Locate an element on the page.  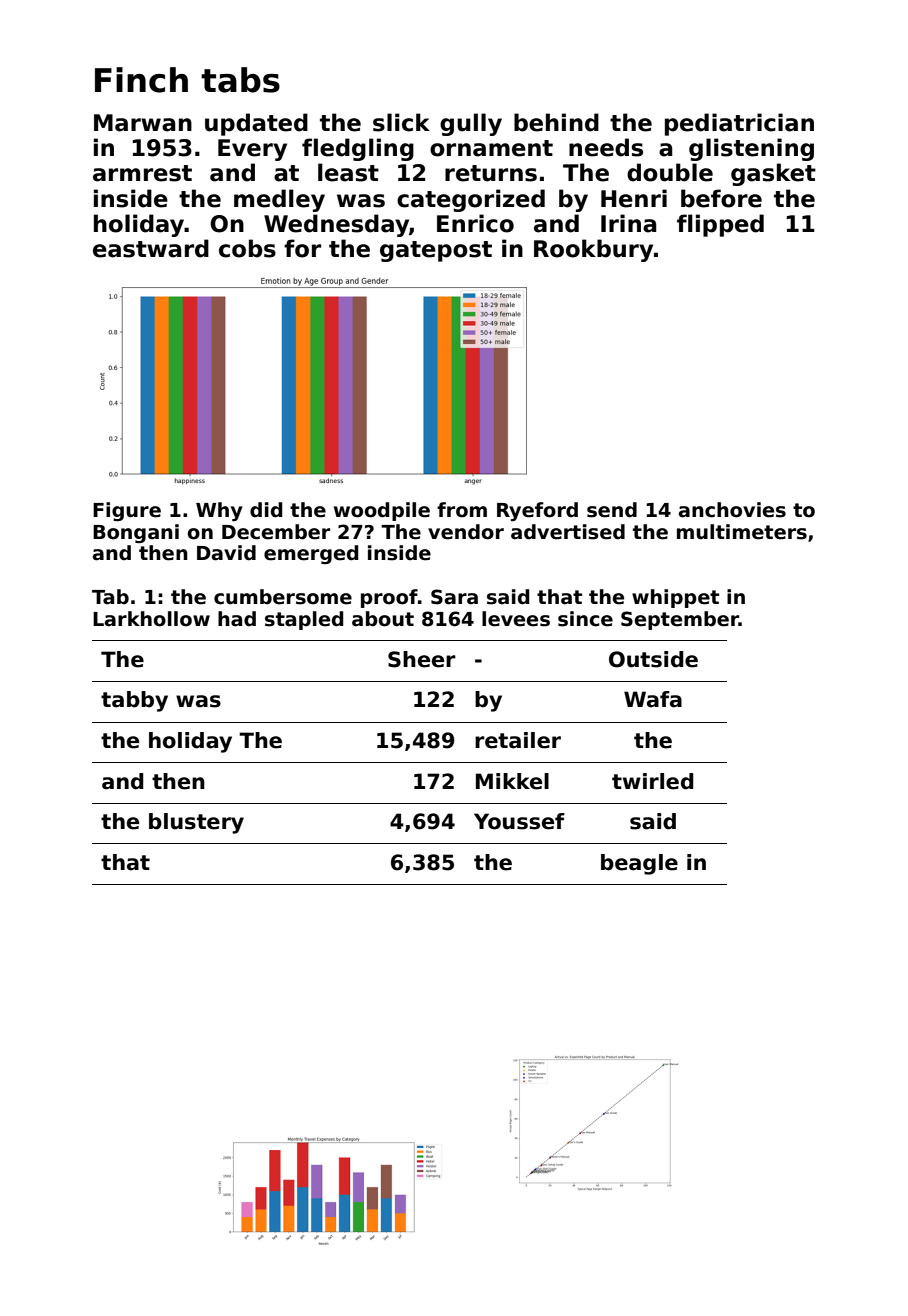
Rookbury is located at coordinates (593, 250).
